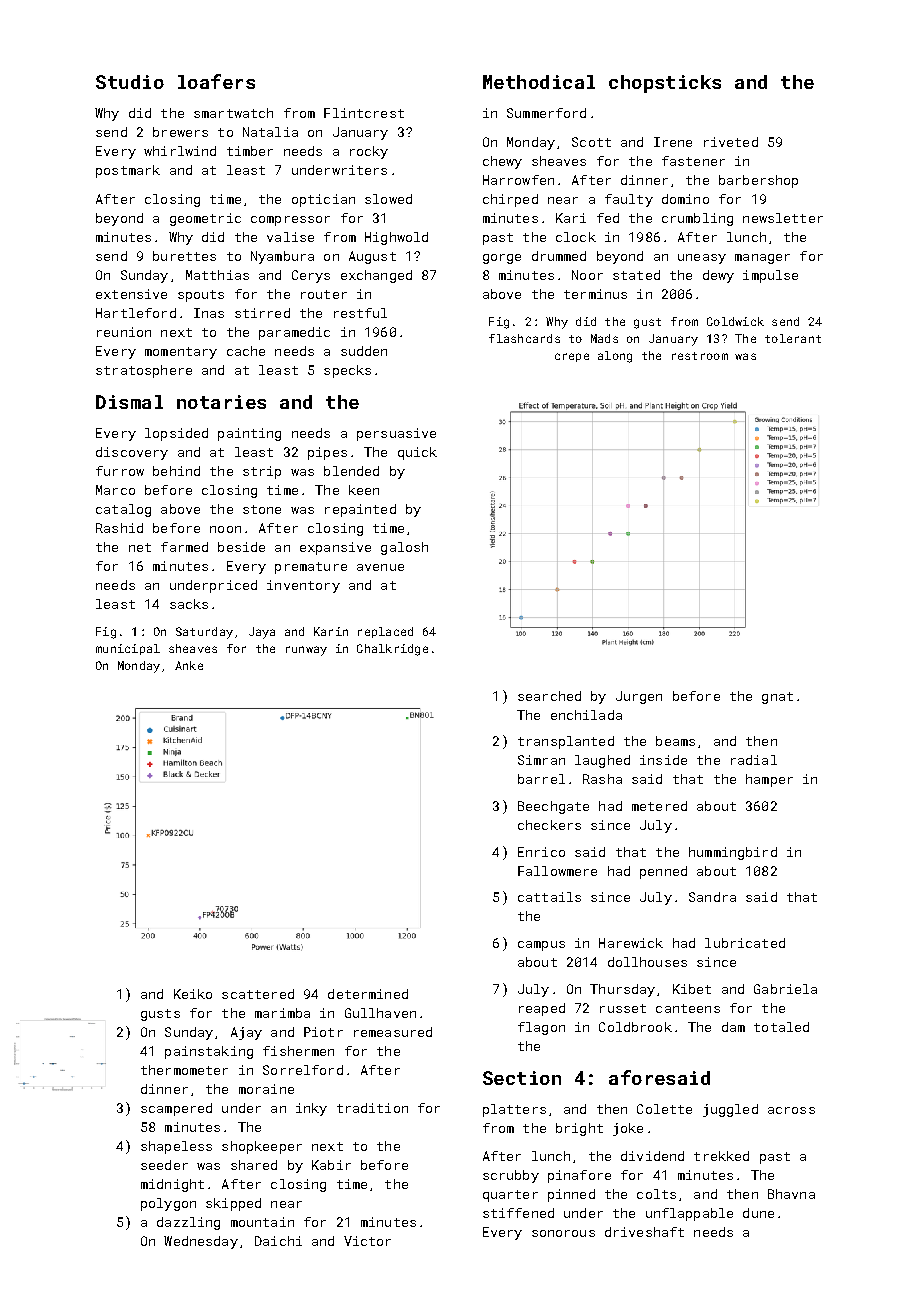 This screenshot has width=924, height=1308. What do you see at coordinates (168, 1204) in the screenshot?
I see `polygon` at bounding box center [168, 1204].
